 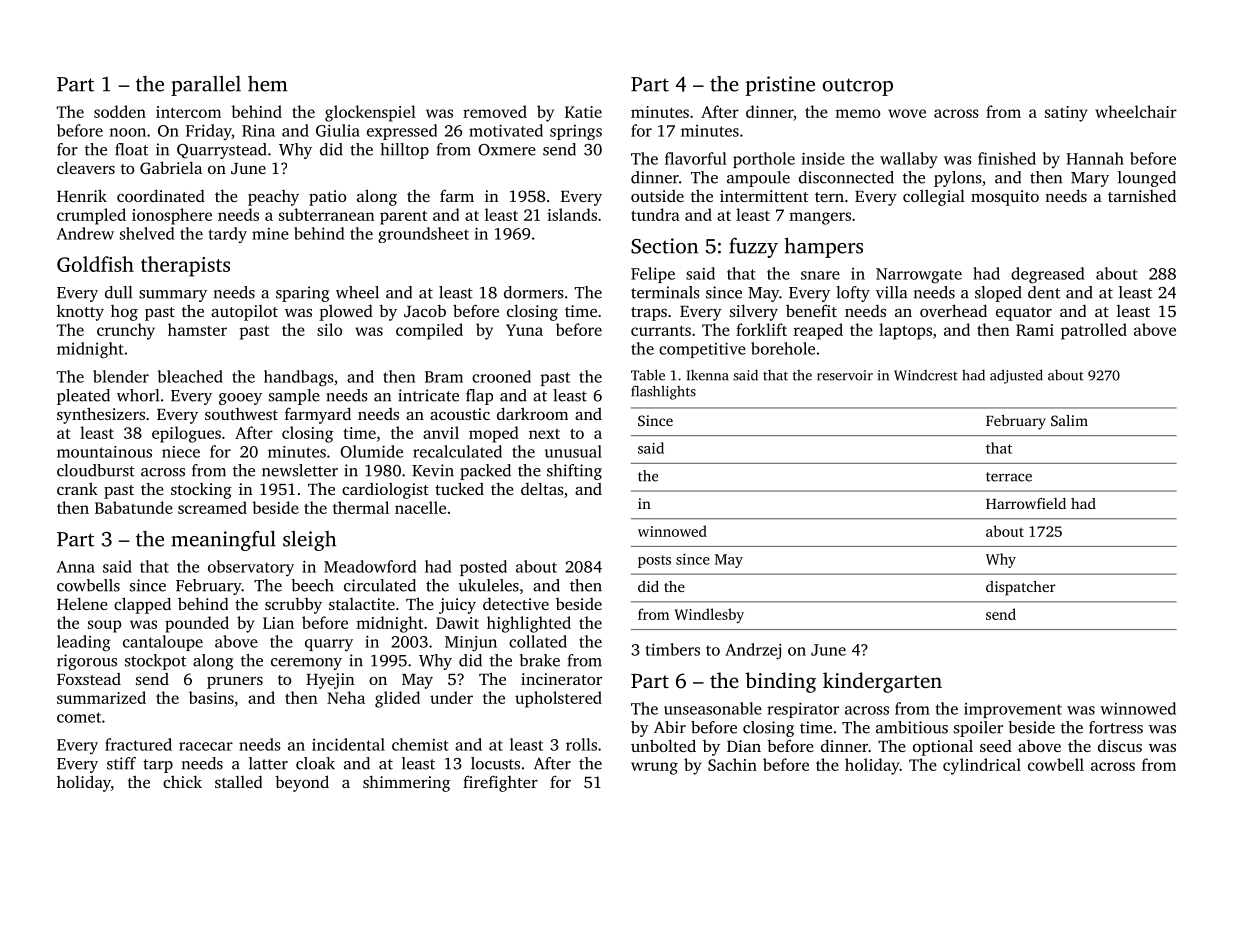 I want to click on intermittent, so click(x=764, y=196).
